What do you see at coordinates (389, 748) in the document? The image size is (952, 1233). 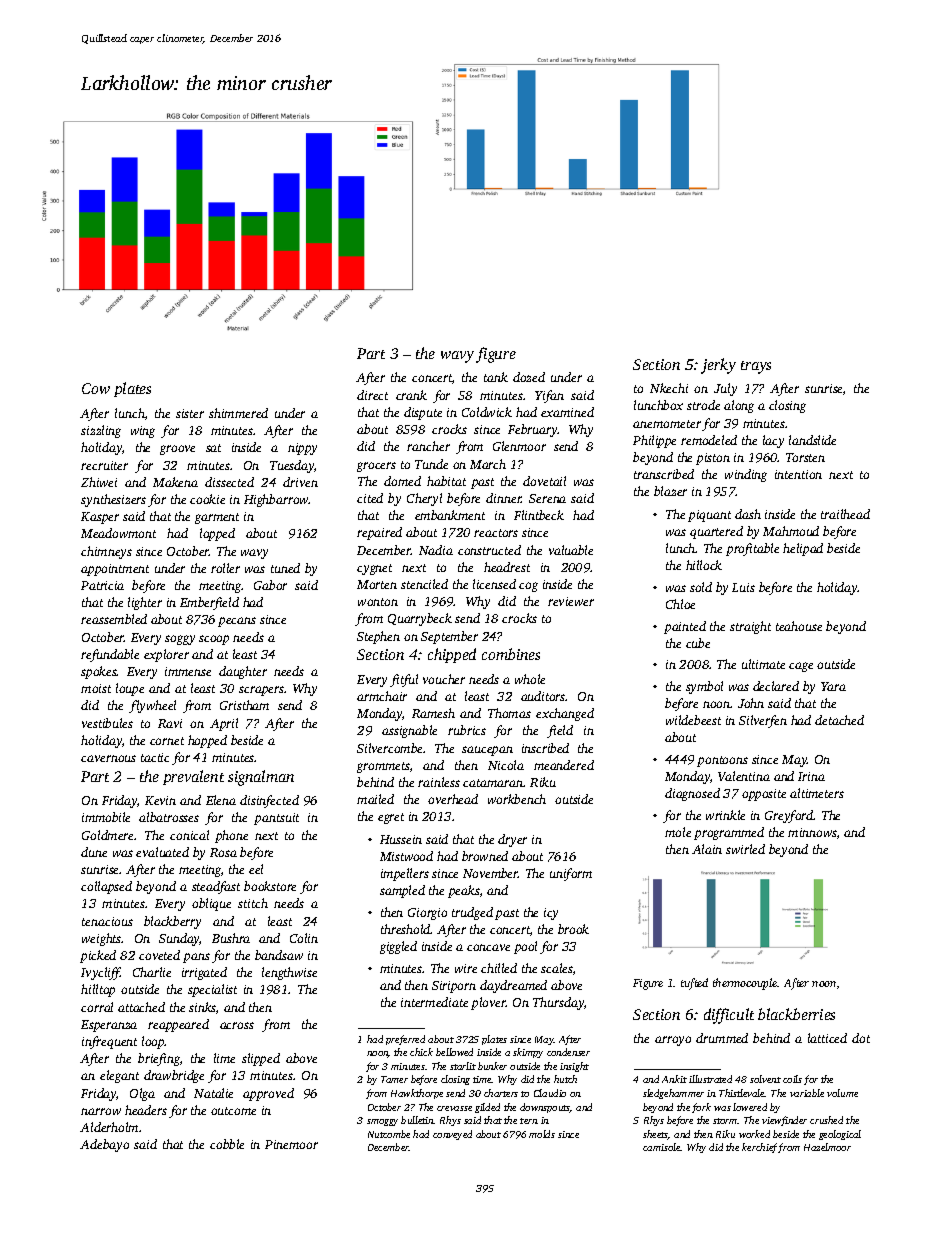 I see `Silvercombe` at bounding box center [389, 748].
